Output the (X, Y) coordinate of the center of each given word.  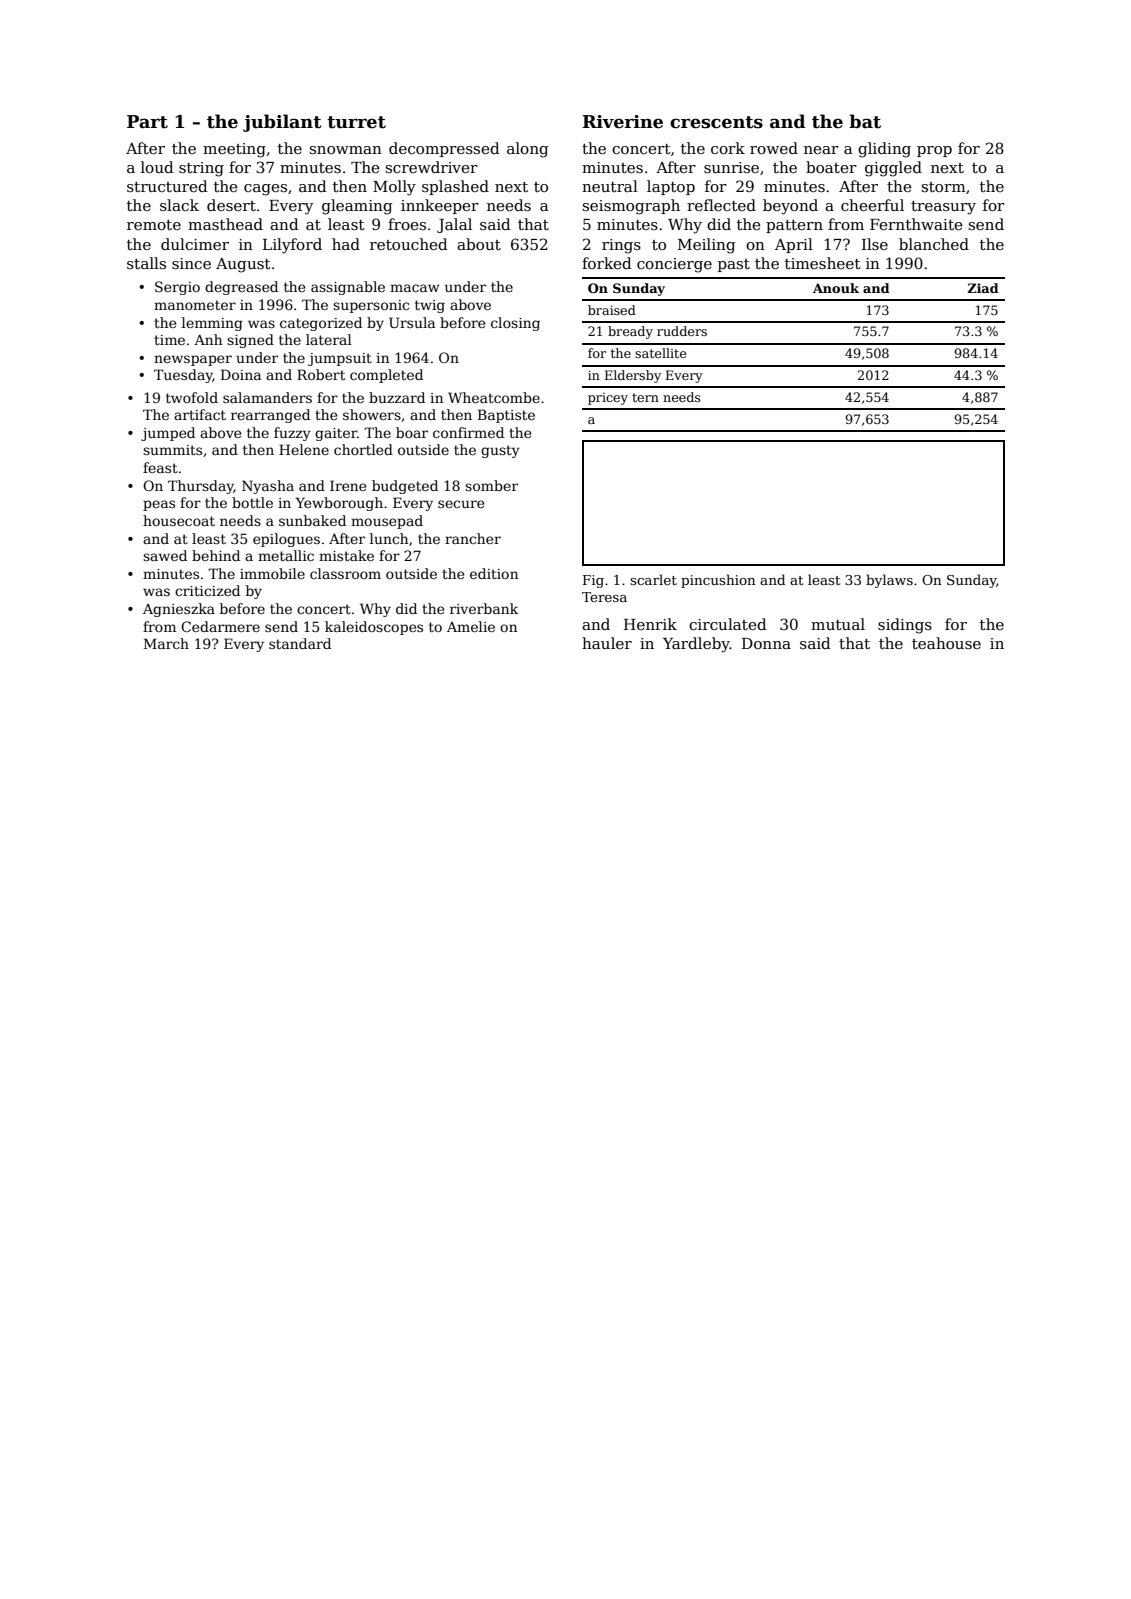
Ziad (983, 288)
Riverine (622, 122)
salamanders (267, 397)
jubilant (282, 123)
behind (216, 555)
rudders (682, 331)
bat (865, 121)
